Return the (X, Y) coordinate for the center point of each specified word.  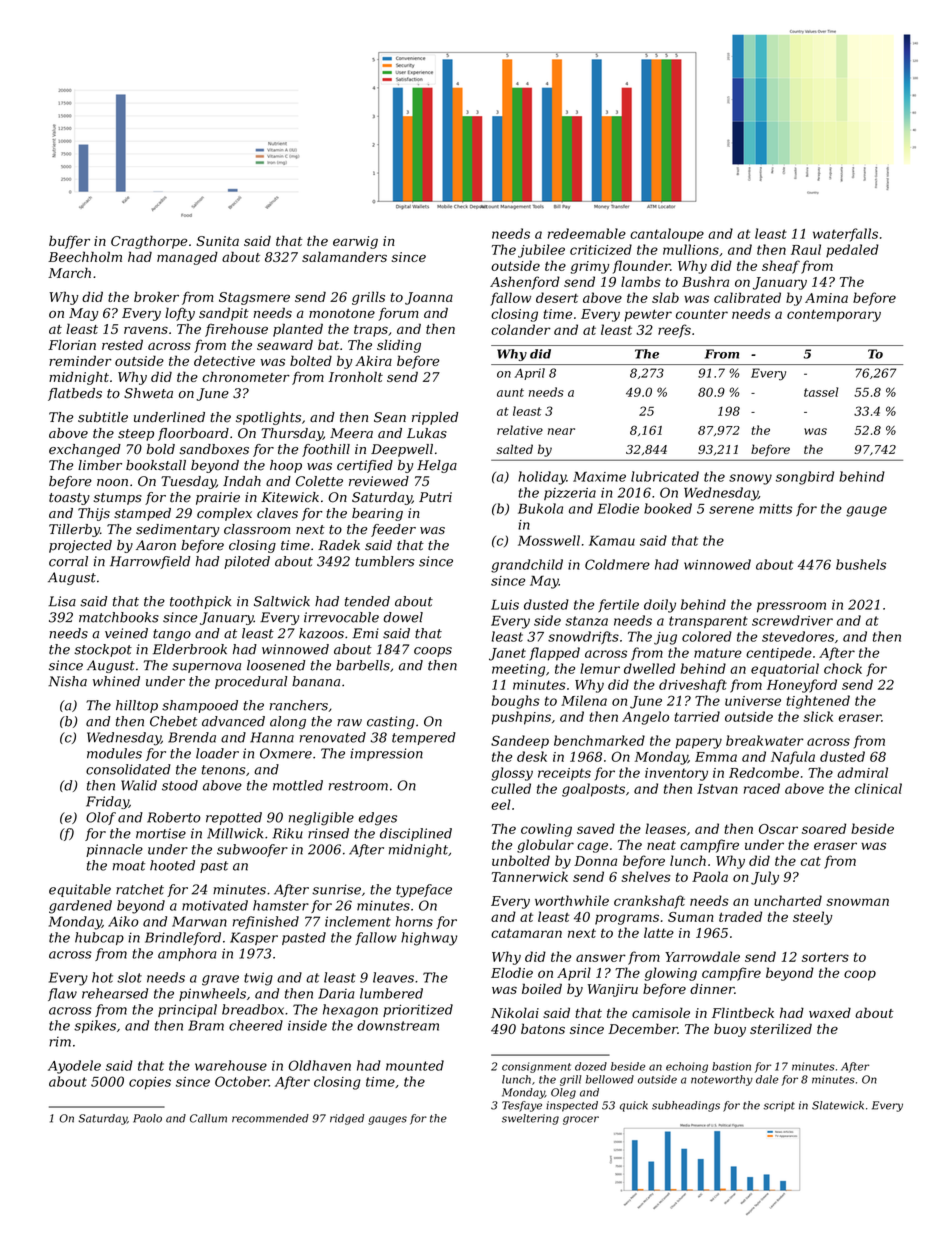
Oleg (563, 1093)
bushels (861, 564)
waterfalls (845, 235)
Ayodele (74, 1067)
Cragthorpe (149, 242)
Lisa (62, 601)
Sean (390, 417)
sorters (825, 957)
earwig (355, 242)
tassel (821, 392)
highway (429, 939)
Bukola (540, 508)
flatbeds (75, 394)
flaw (62, 994)
